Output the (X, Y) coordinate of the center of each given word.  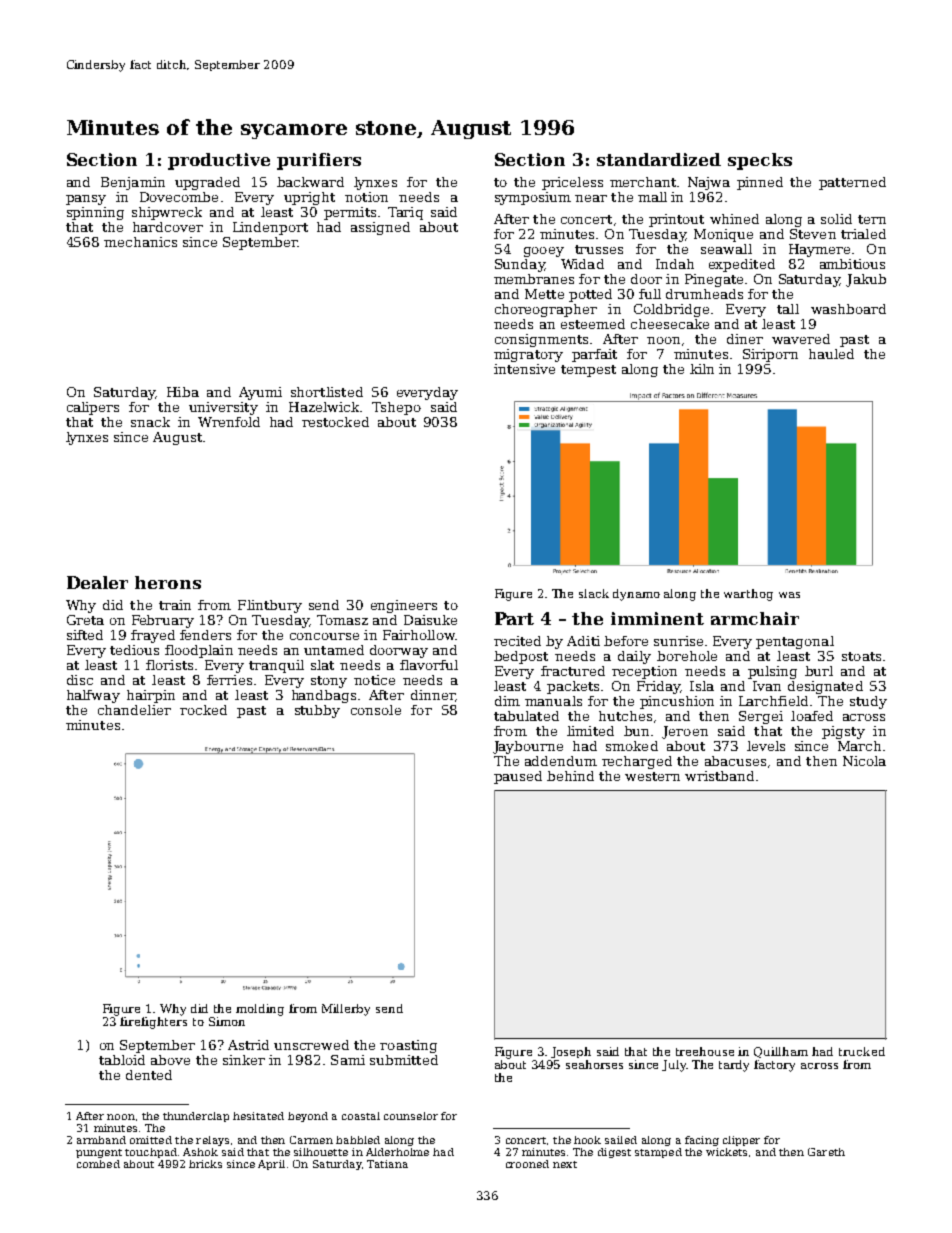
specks (760, 161)
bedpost (521, 657)
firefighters (153, 1023)
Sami (348, 1060)
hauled (831, 354)
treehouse (705, 1051)
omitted (151, 1140)
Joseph (571, 1052)
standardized (659, 159)
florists (169, 665)
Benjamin (133, 183)
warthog (748, 595)
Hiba (183, 392)
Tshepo (396, 408)
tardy (734, 1066)
